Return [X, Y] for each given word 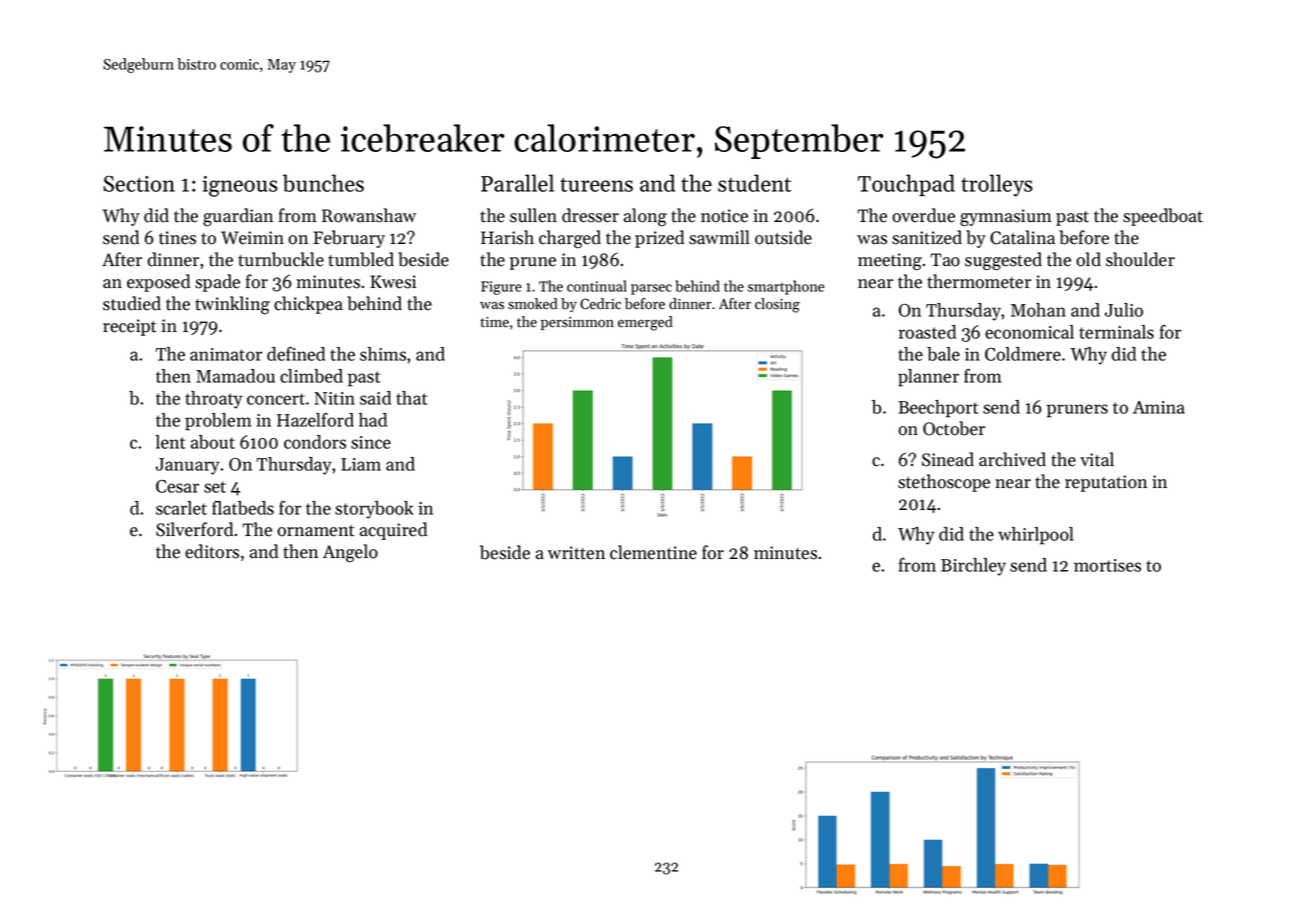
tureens [596, 184]
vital [1097, 459]
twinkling [232, 305]
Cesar [177, 486]
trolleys [997, 185]
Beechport [938, 409]
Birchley [973, 567]
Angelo [350, 553]
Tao [945, 260]
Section [139, 184]
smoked [533, 304]
